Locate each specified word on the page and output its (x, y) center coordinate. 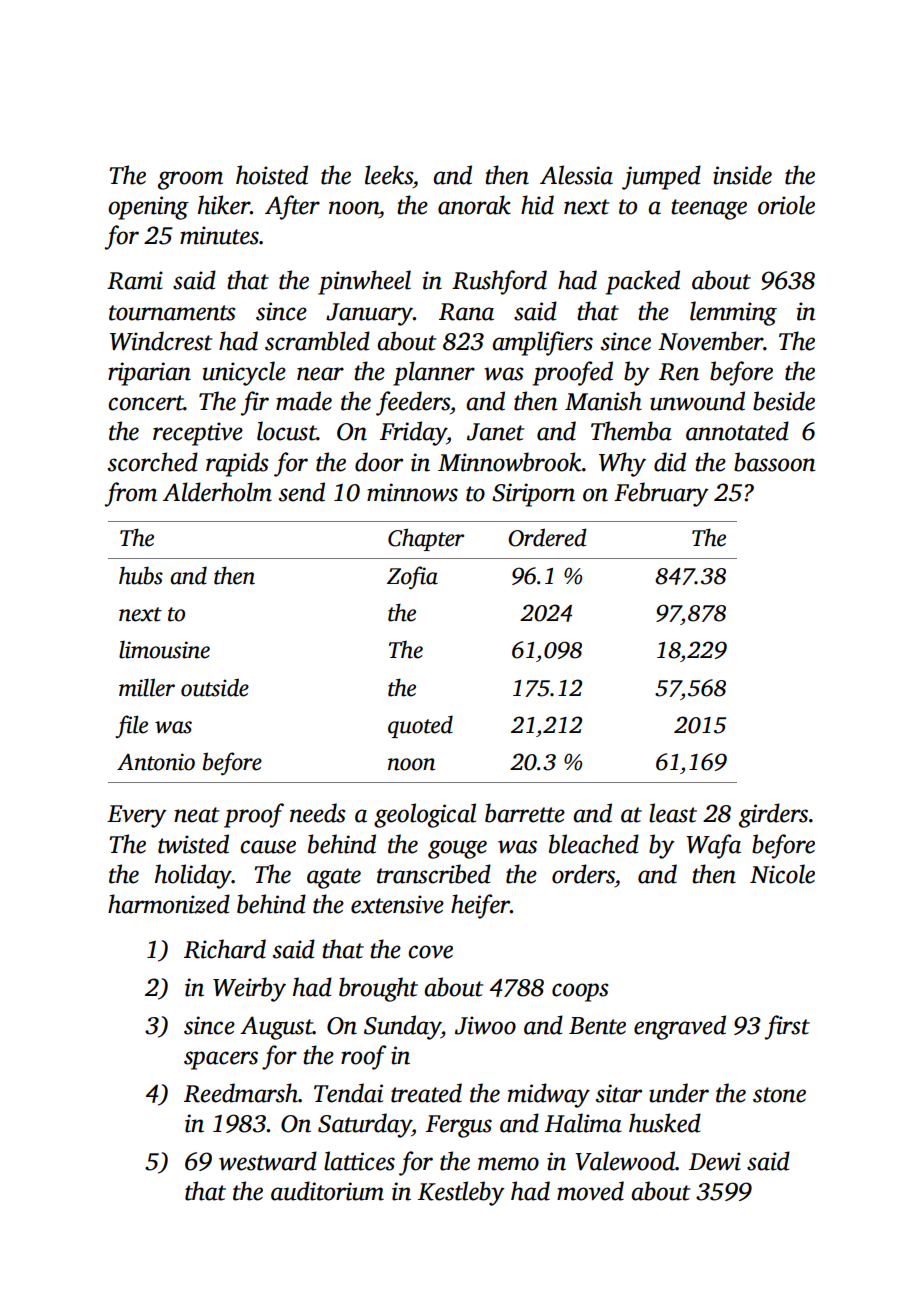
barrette (525, 813)
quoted (420, 726)
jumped (661, 177)
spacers (221, 1060)
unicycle (244, 373)
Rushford (499, 282)
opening (148, 208)
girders (773, 815)
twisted (193, 844)
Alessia (576, 175)
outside (215, 687)
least (673, 813)
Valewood (625, 1161)
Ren (679, 372)
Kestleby (461, 1193)
